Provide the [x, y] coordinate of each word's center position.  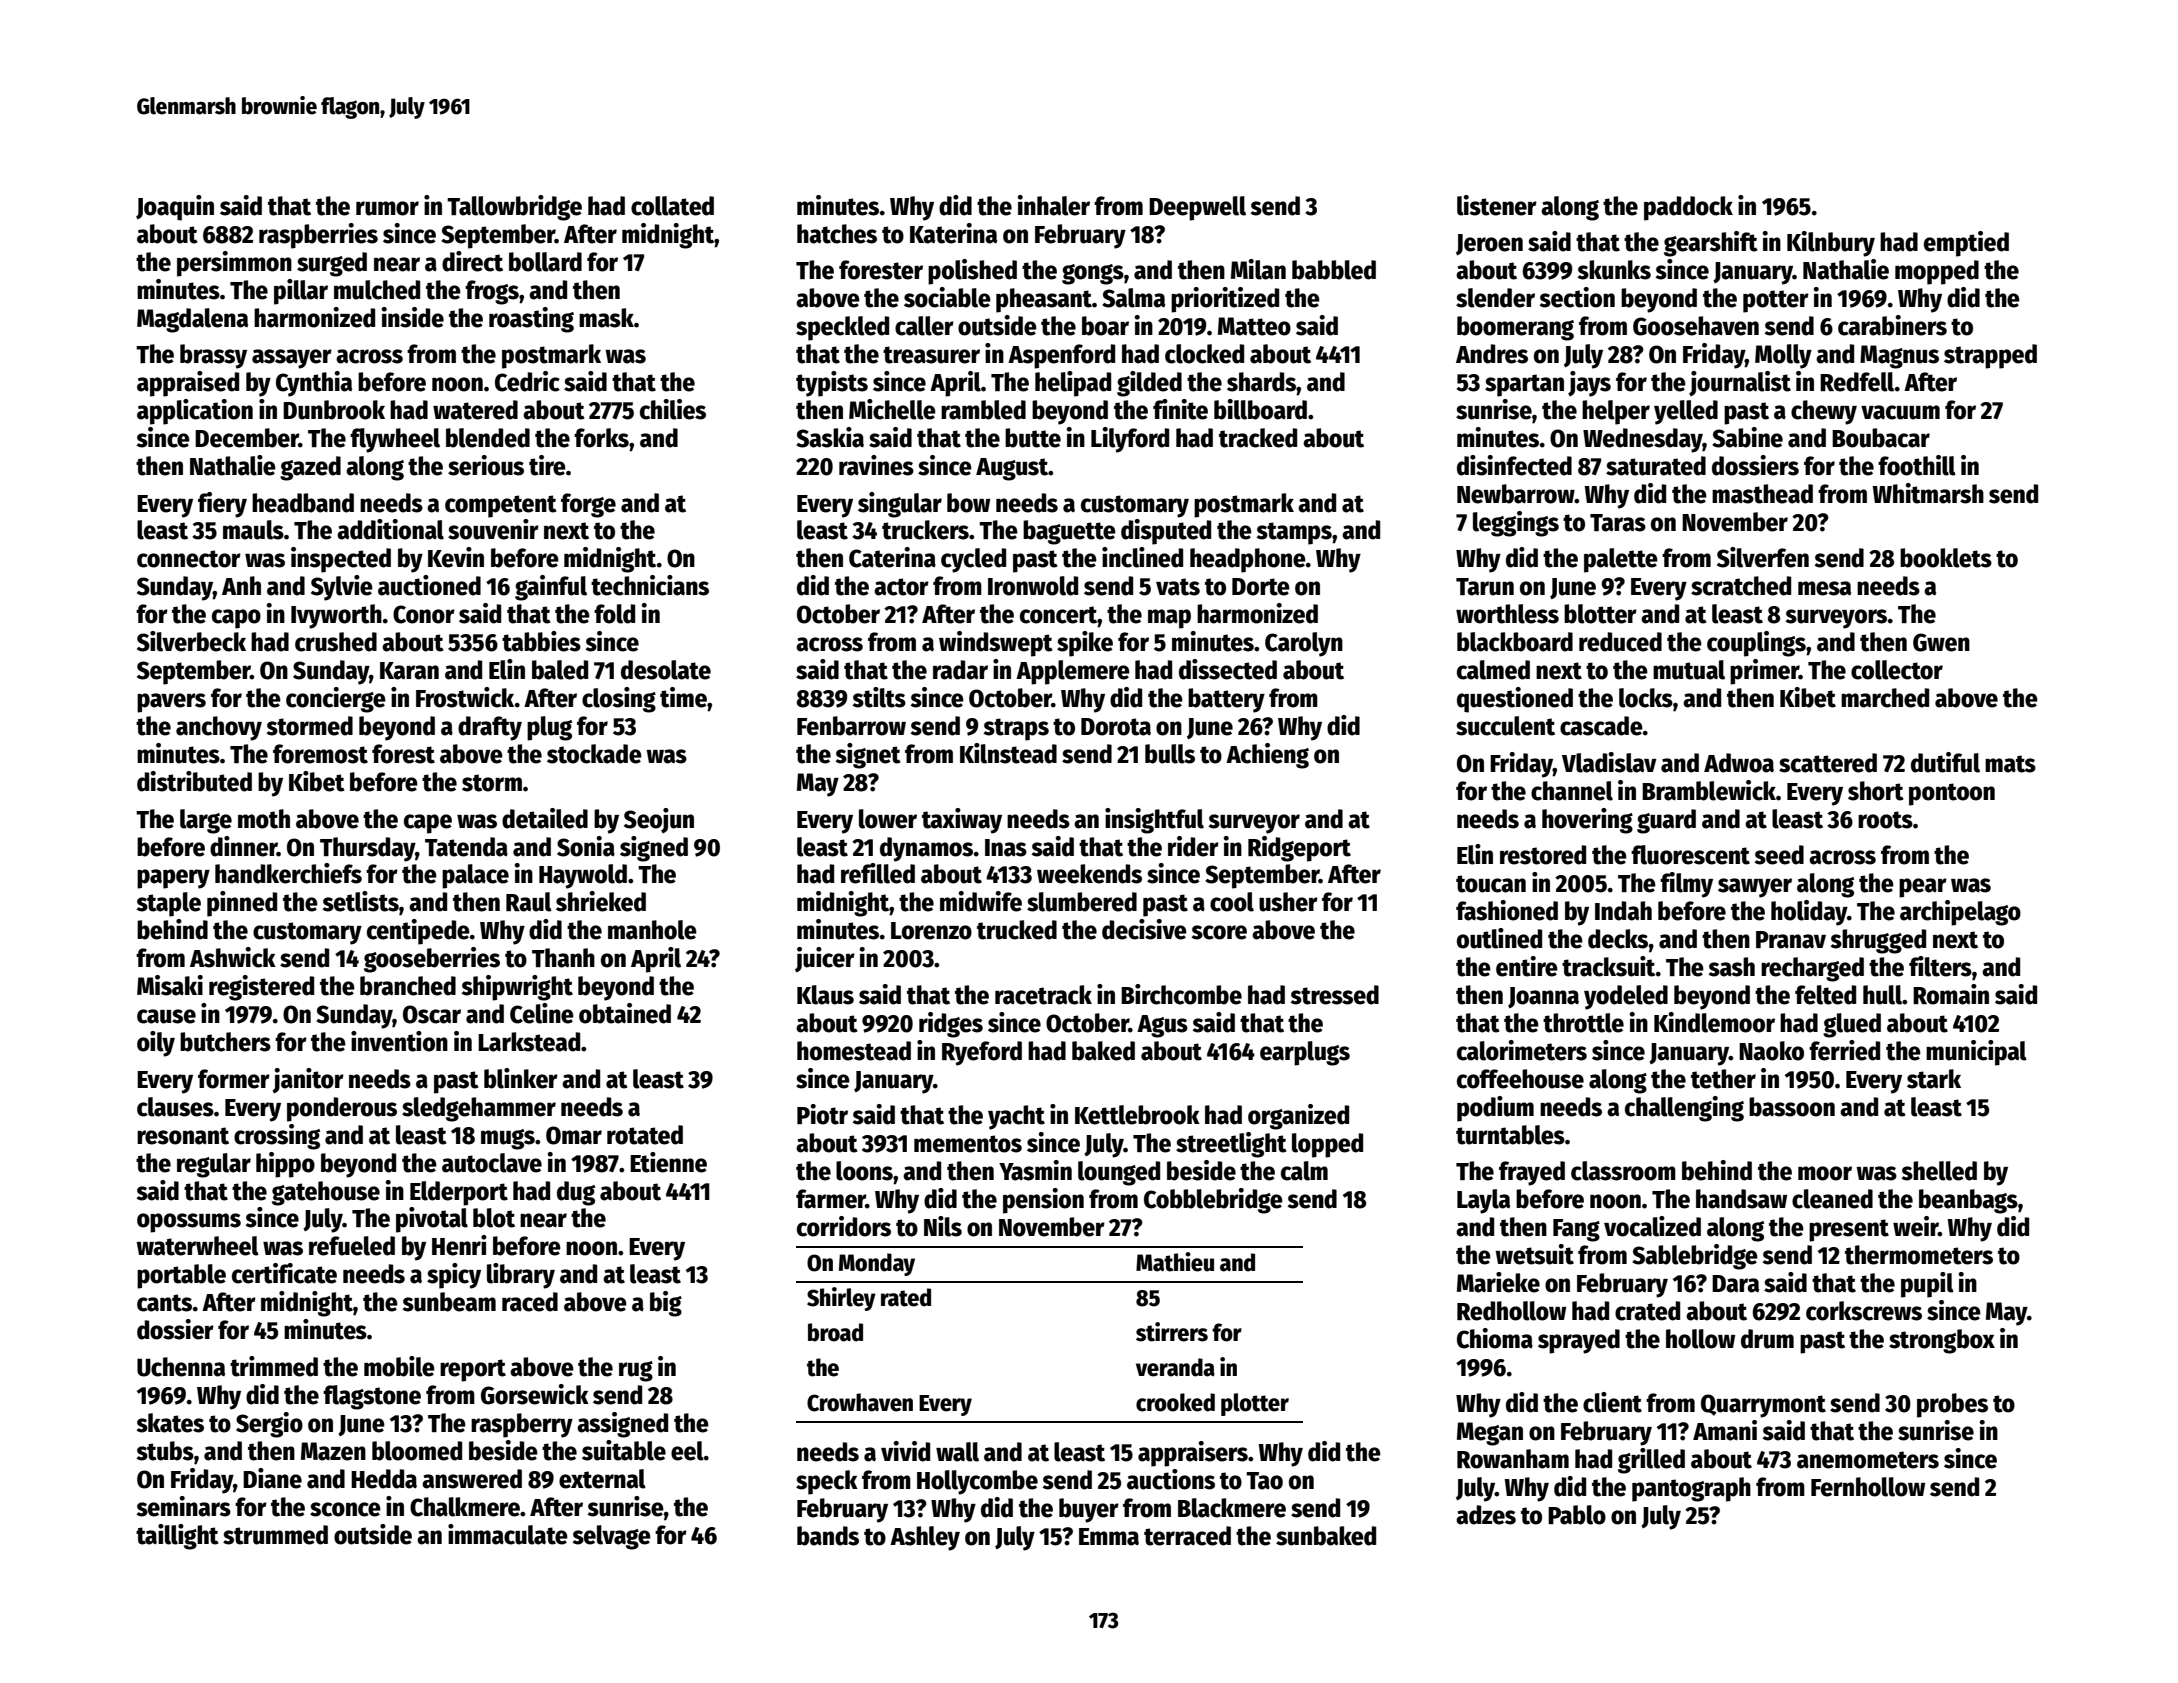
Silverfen [1763, 557]
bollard [545, 262]
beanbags [1968, 1201]
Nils [943, 1226]
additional [390, 529]
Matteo [1254, 326]
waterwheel [197, 1246]
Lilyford [1130, 440]
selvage [612, 1537]
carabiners [1892, 325]
